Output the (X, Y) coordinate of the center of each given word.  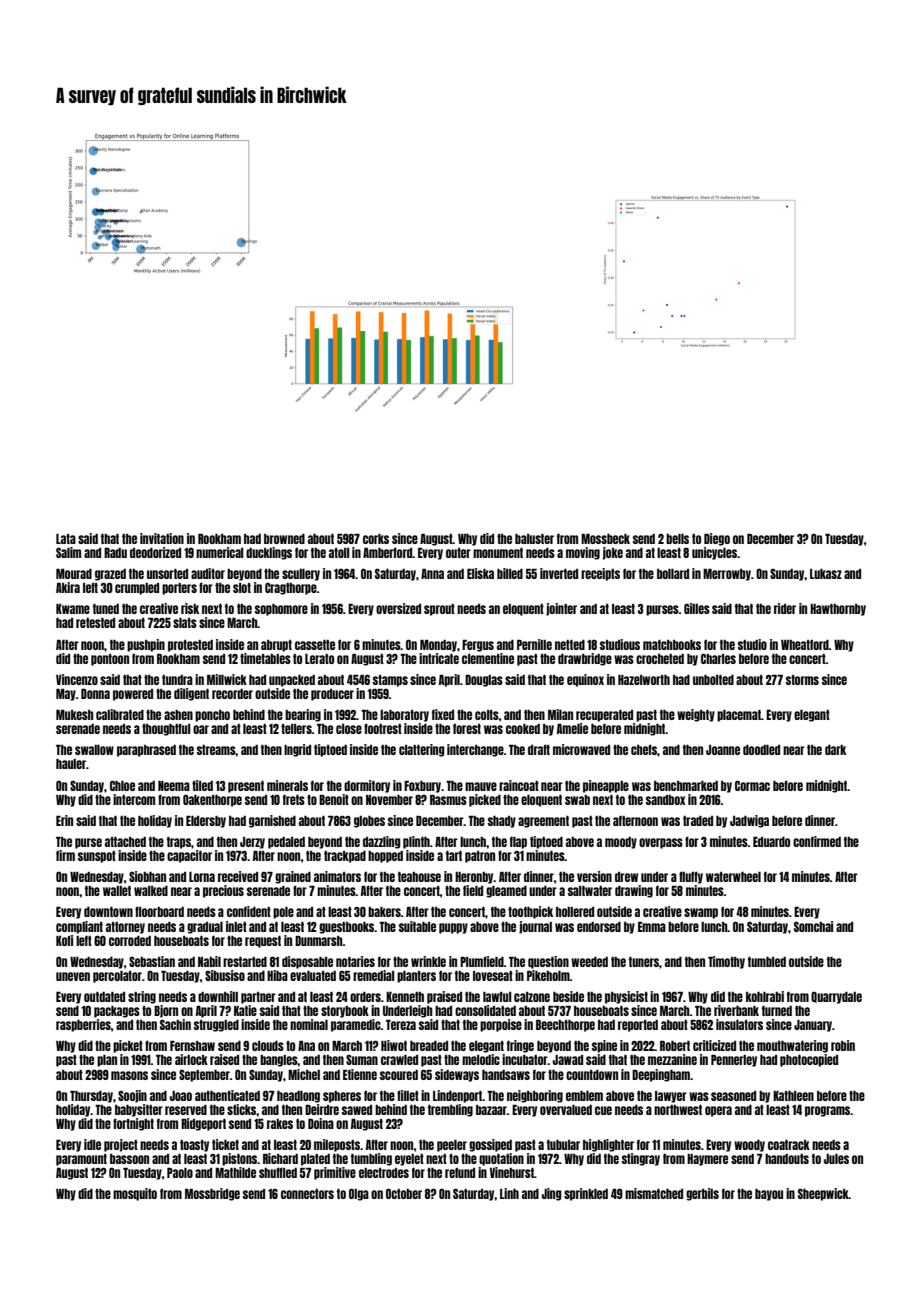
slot (242, 588)
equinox (585, 680)
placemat (739, 716)
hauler (71, 764)
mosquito (135, 1194)
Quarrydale (836, 997)
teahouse (419, 877)
